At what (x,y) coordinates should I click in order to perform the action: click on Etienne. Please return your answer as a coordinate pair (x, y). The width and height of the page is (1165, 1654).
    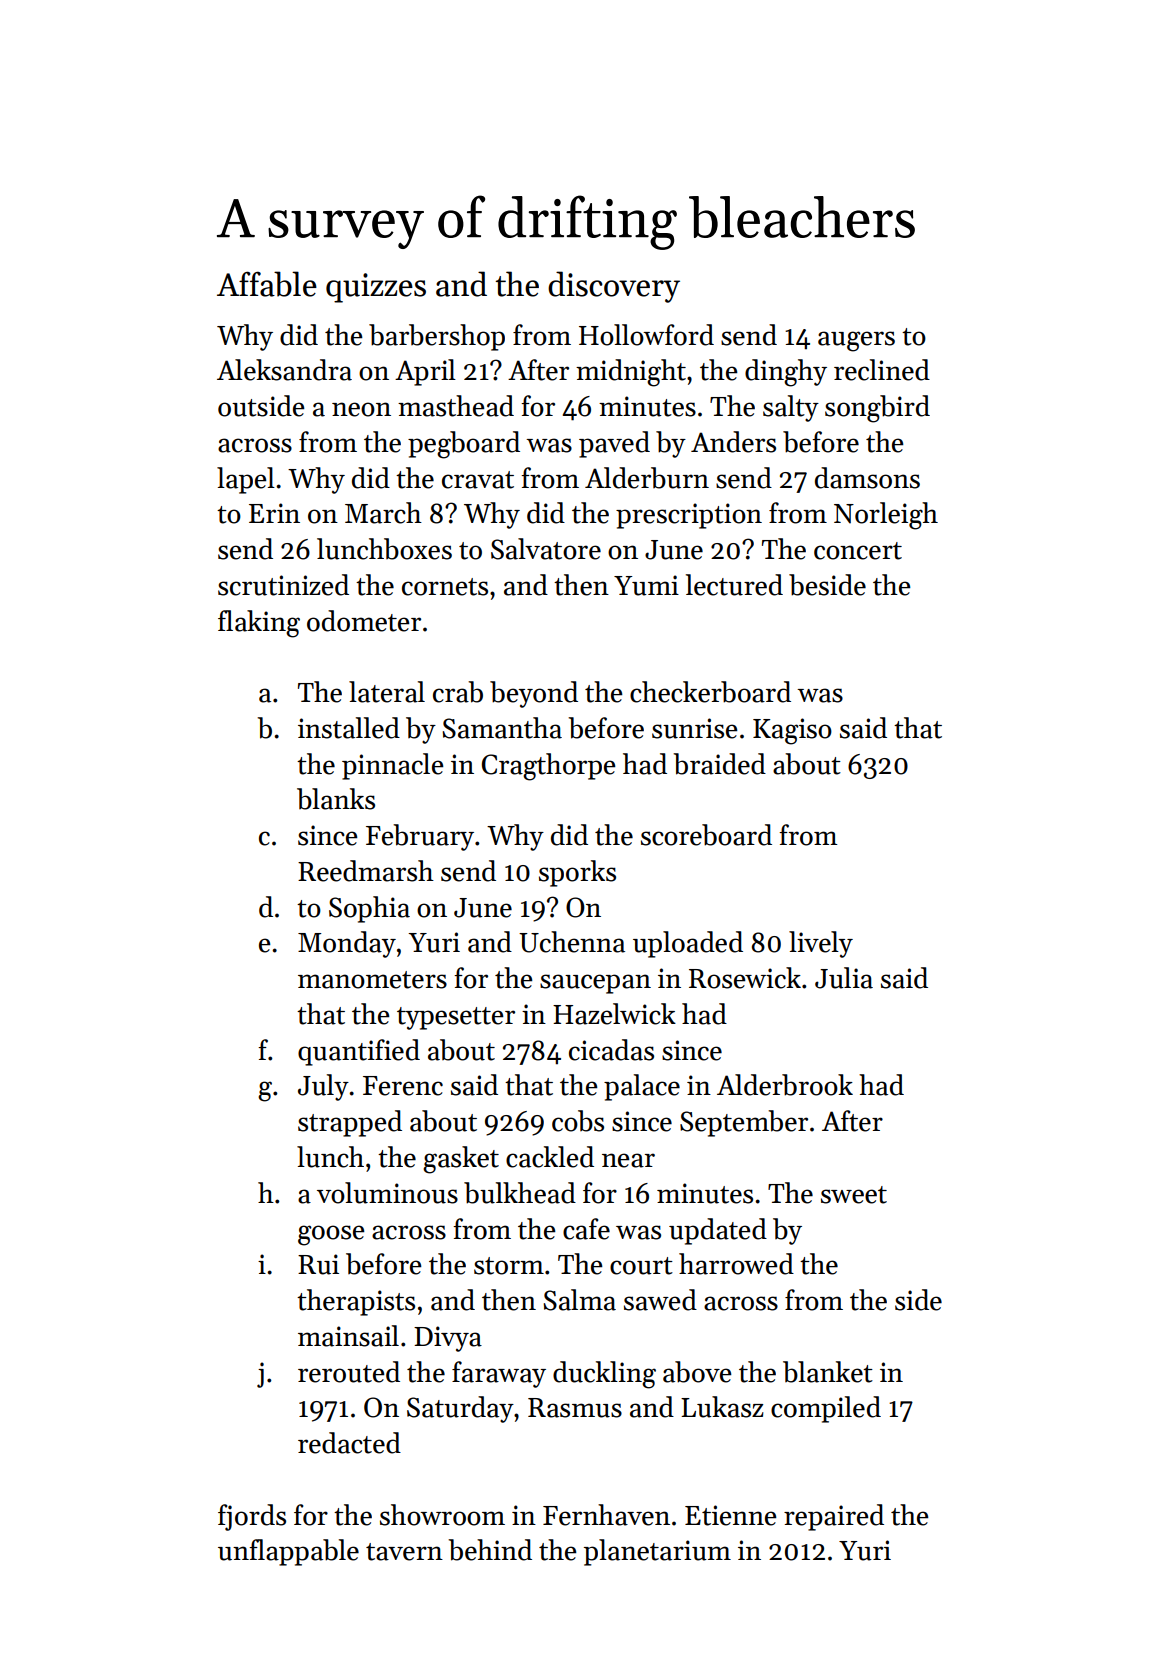
    Looking at the image, I should click on (731, 1515).
